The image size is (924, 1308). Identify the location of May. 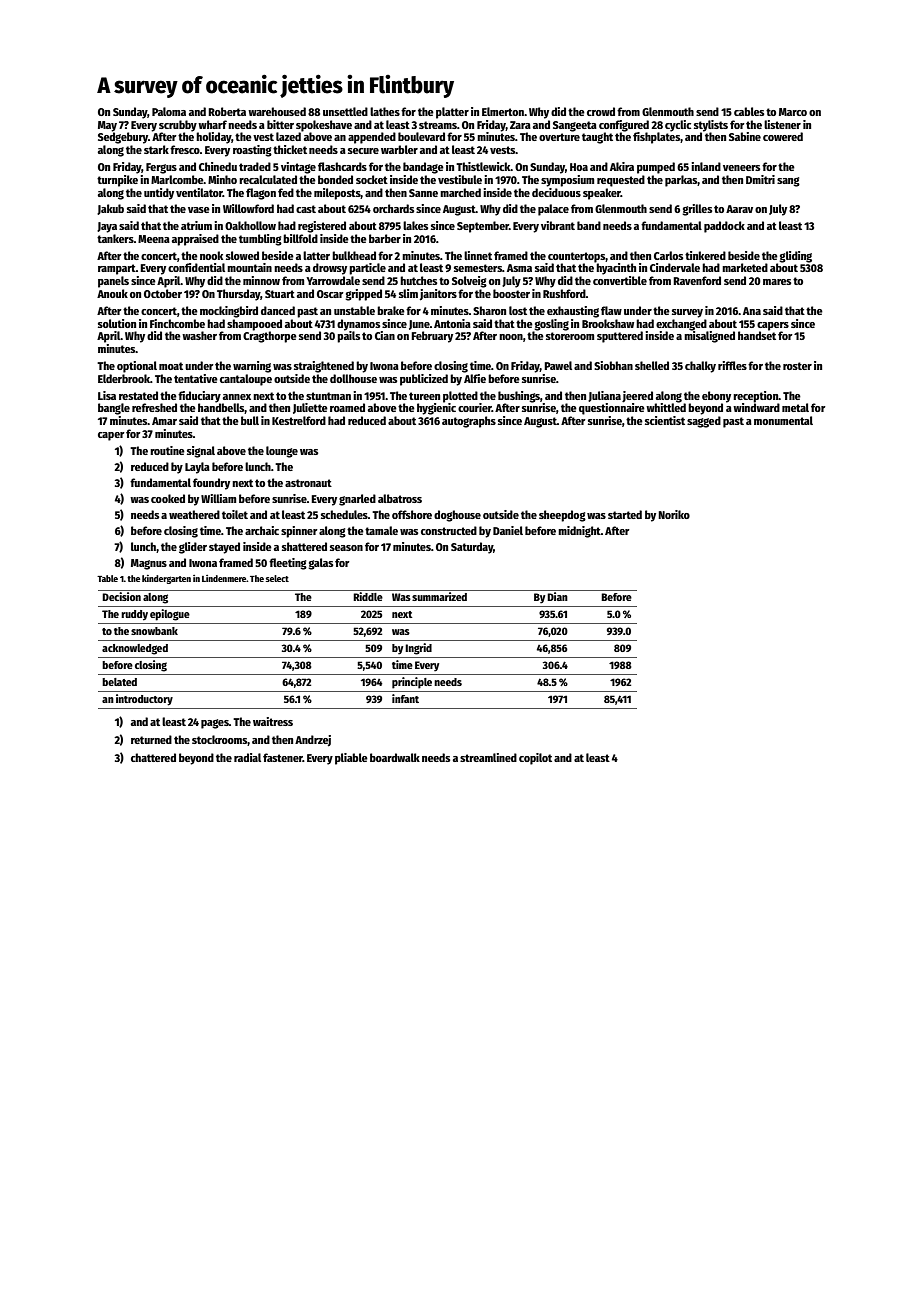
(107, 126).
